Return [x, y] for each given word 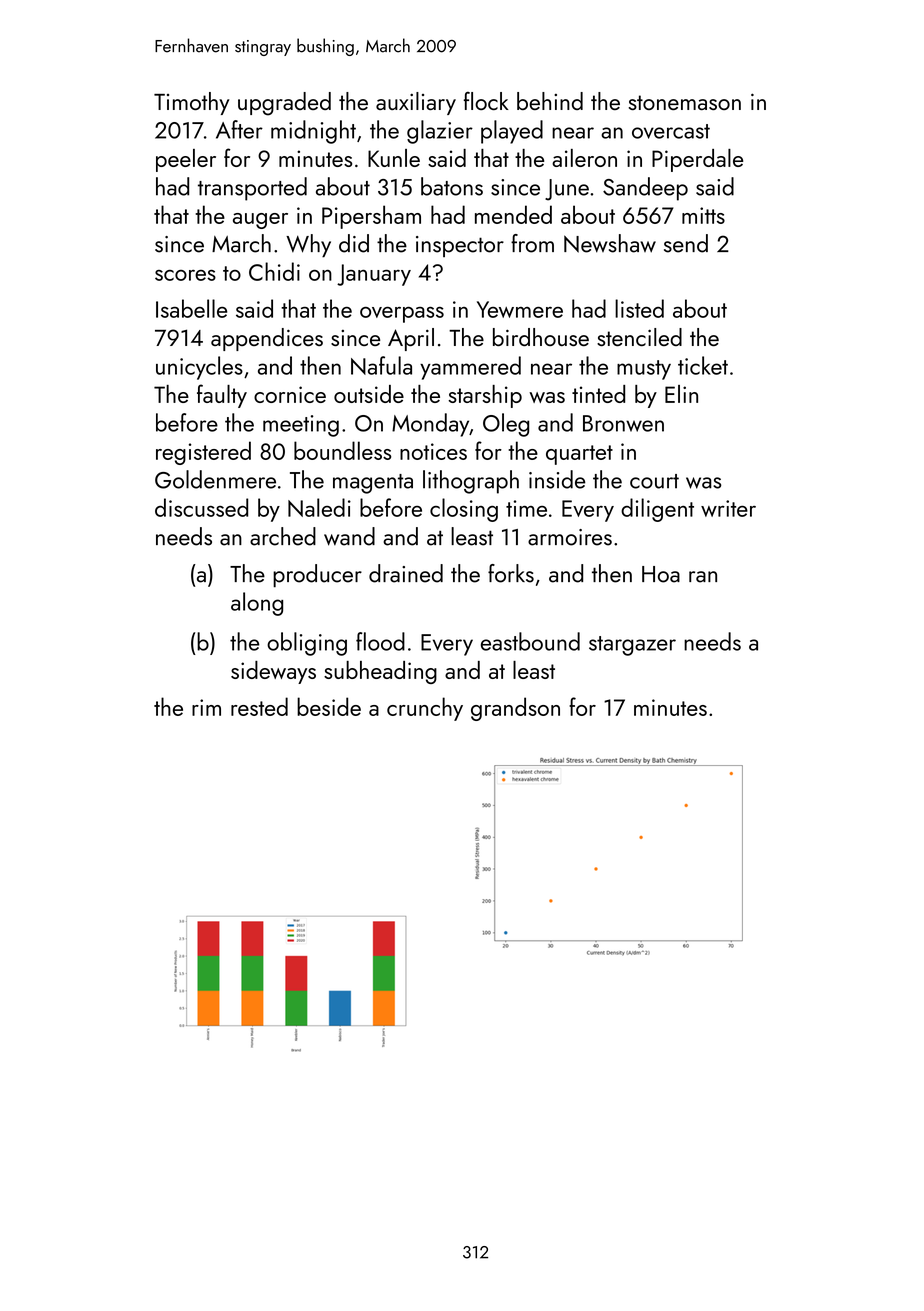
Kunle [394, 158]
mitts [703, 215]
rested [259, 706]
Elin [681, 394]
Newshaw [610, 243]
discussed [201, 507]
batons [452, 186]
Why [308, 246]
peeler [186, 160]
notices [433, 451]
